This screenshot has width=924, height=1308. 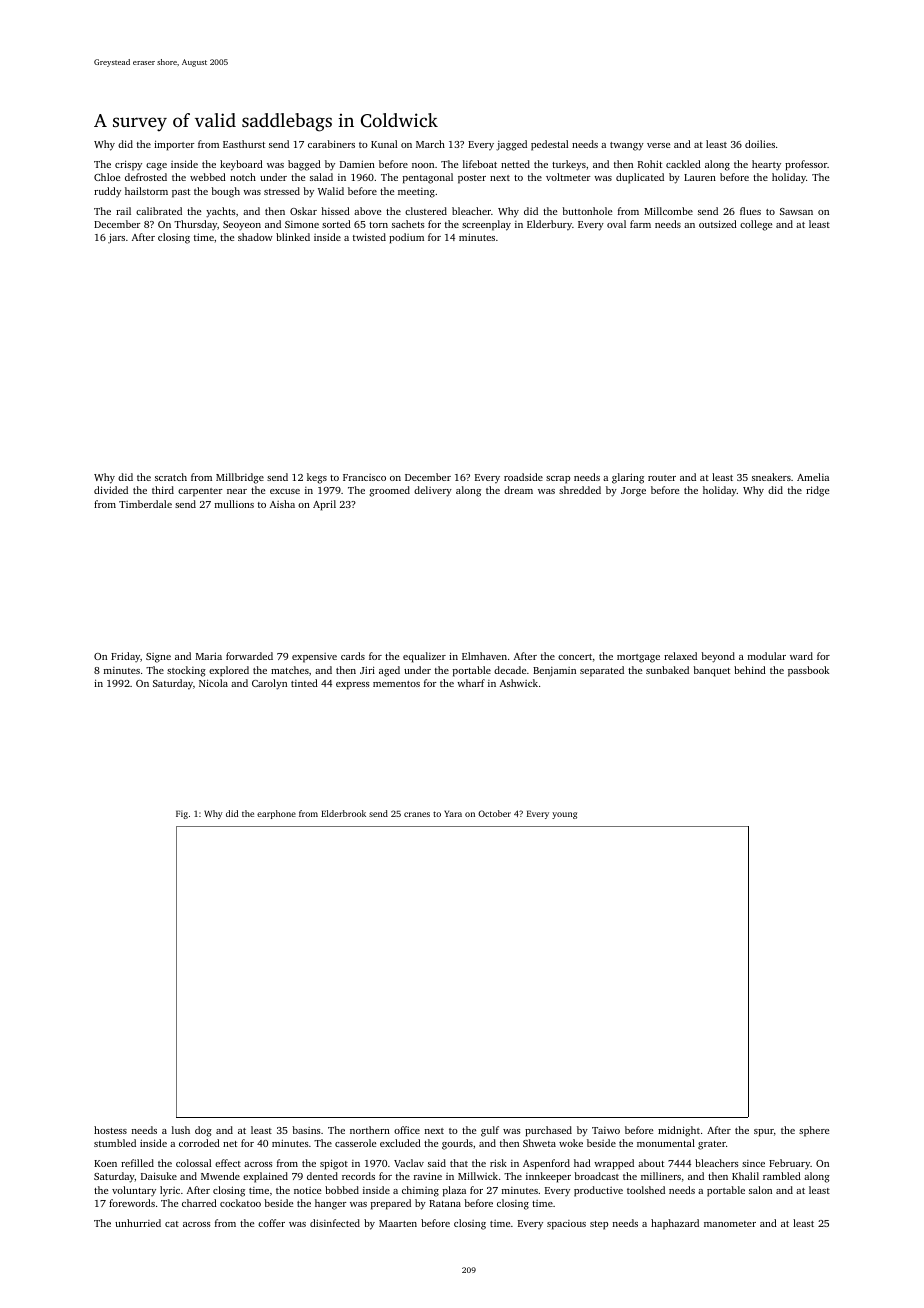 I want to click on Maarten, so click(x=398, y=1223).
